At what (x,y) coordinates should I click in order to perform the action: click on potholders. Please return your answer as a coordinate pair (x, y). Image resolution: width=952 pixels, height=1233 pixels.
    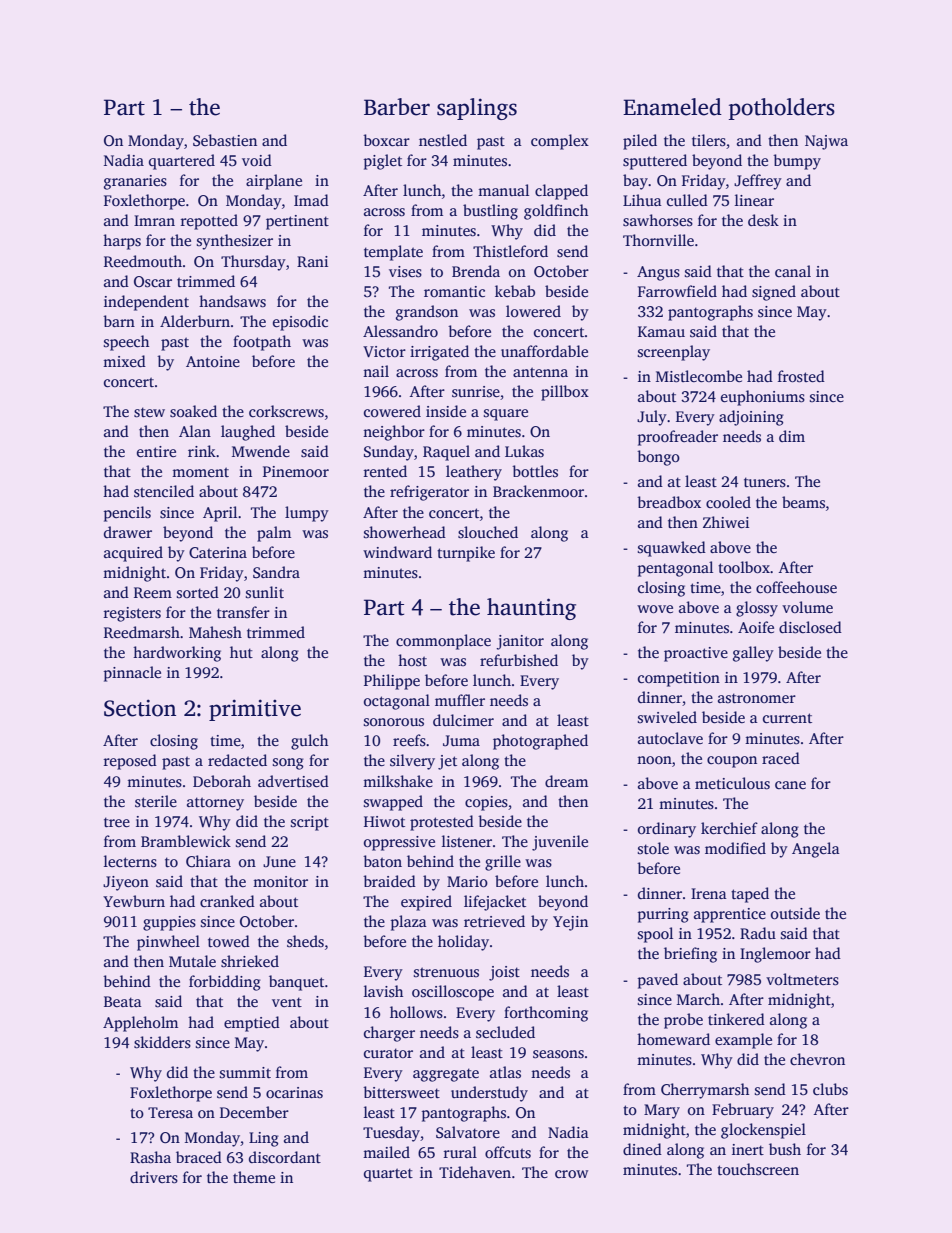
    Looking at the image, I should click on (782, 109).
